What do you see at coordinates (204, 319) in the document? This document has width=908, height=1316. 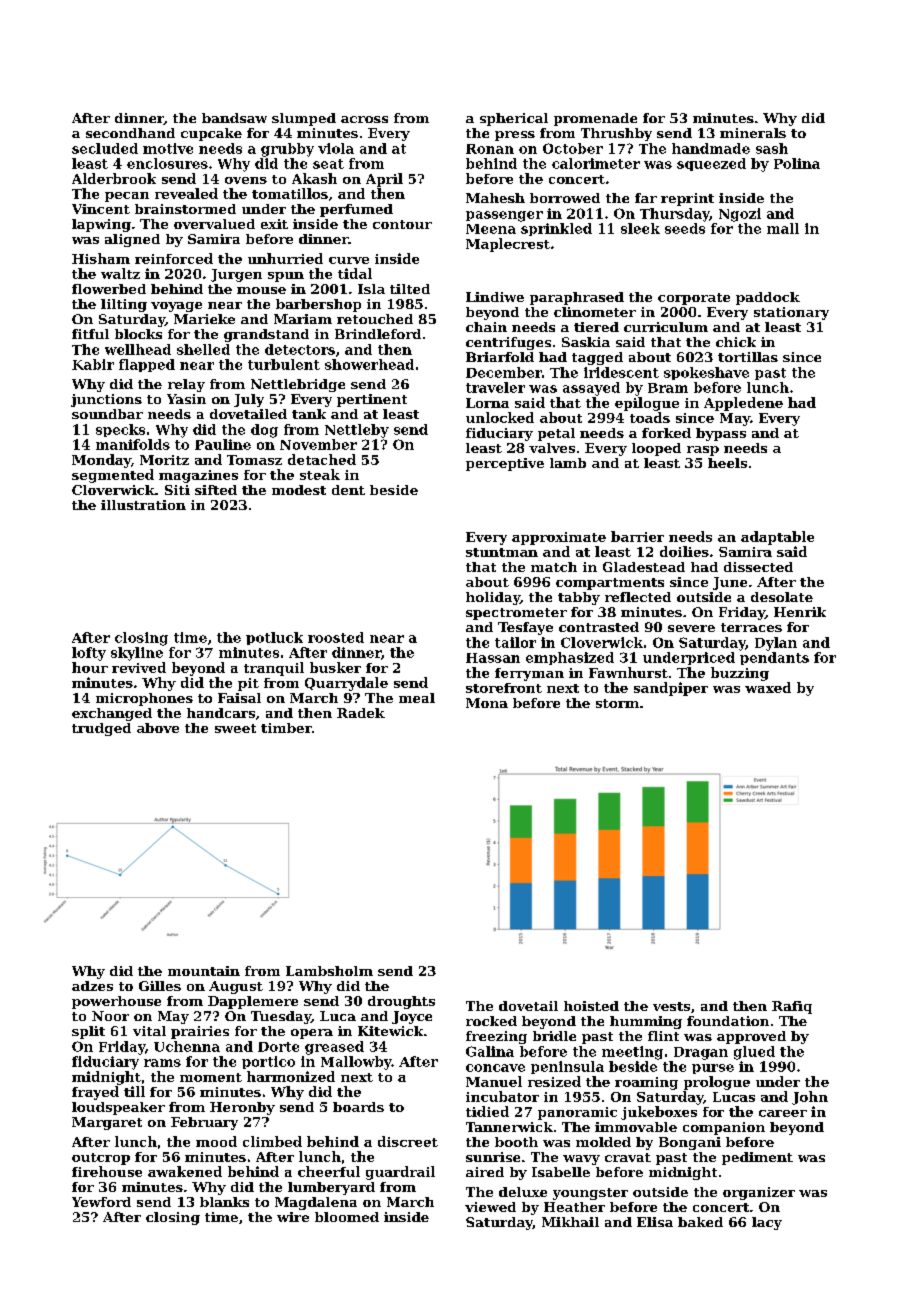 I see `Marieke` at bounding box center [204, 319].
